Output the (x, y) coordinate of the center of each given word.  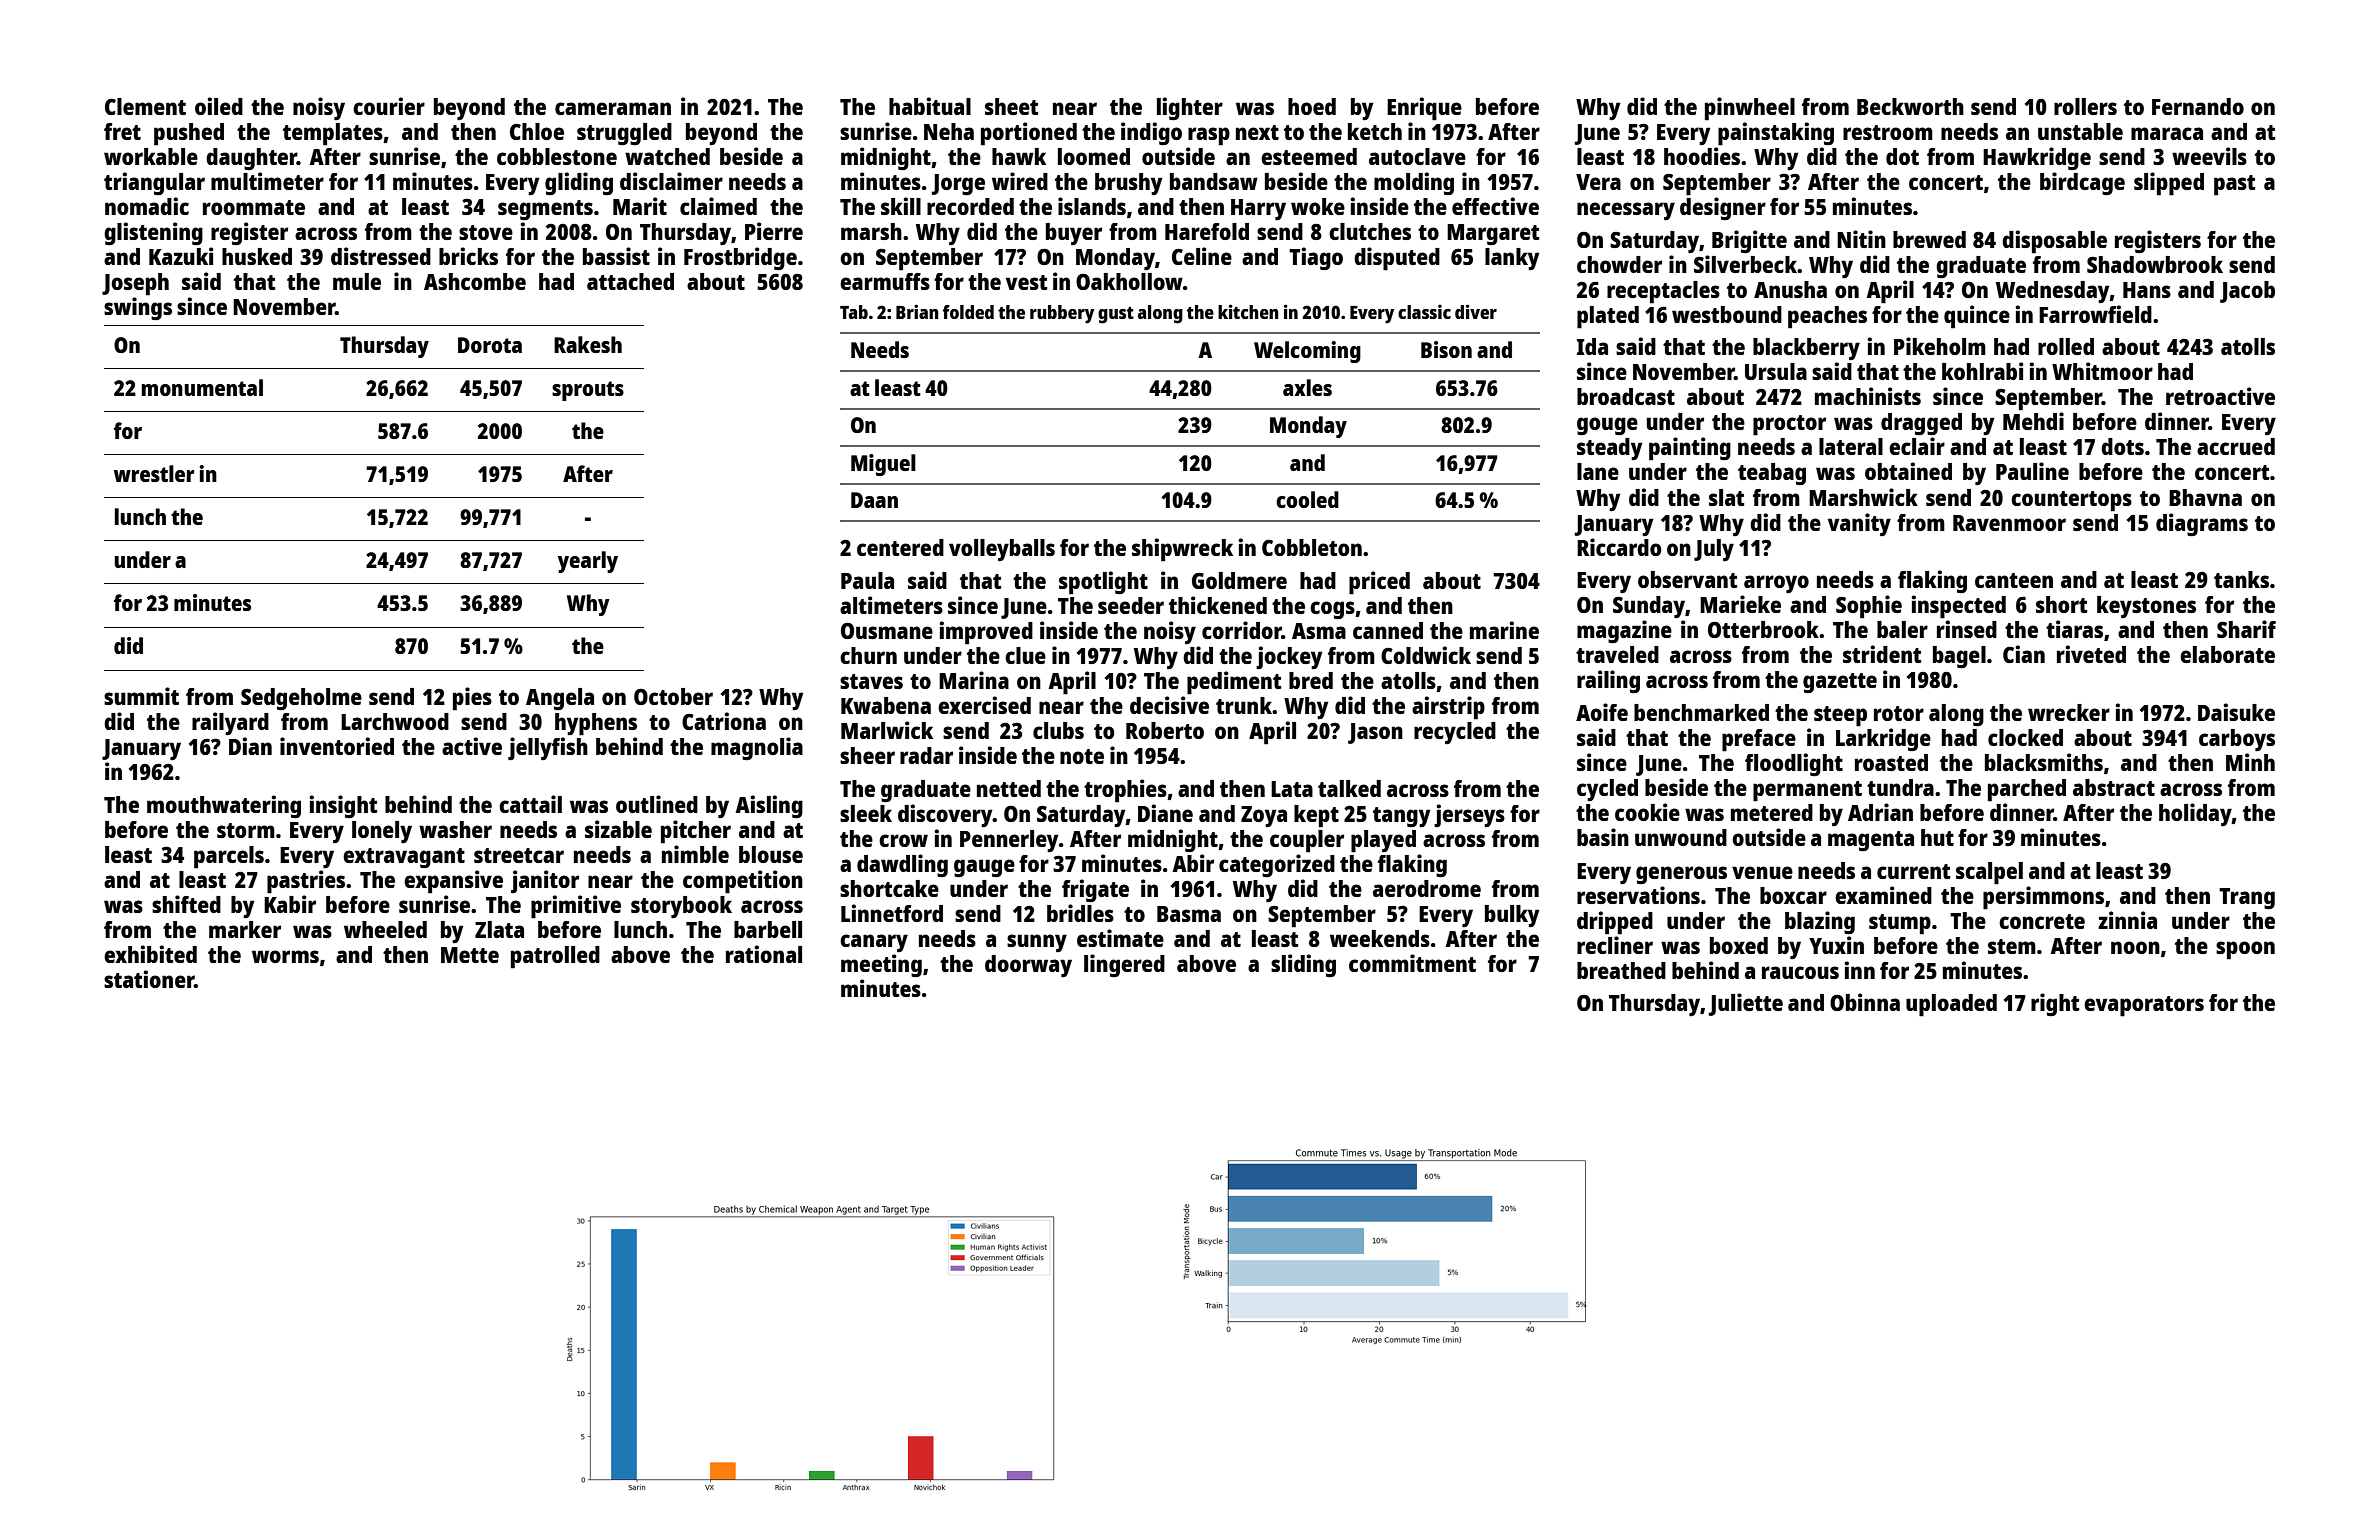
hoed (1312, 106)
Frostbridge (740, 259)
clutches (1370, 231)
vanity (1859, 524)
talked (1349, 788)
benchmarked (1701, 712)
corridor (1242, 630)
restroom (1888, 132)
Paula (867, 580)
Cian (2024, 654)
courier (389, 106)
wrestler (154, 473)
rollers (2085, 106)
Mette (470, 955)
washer (455, 829)
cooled (1307, 499)
